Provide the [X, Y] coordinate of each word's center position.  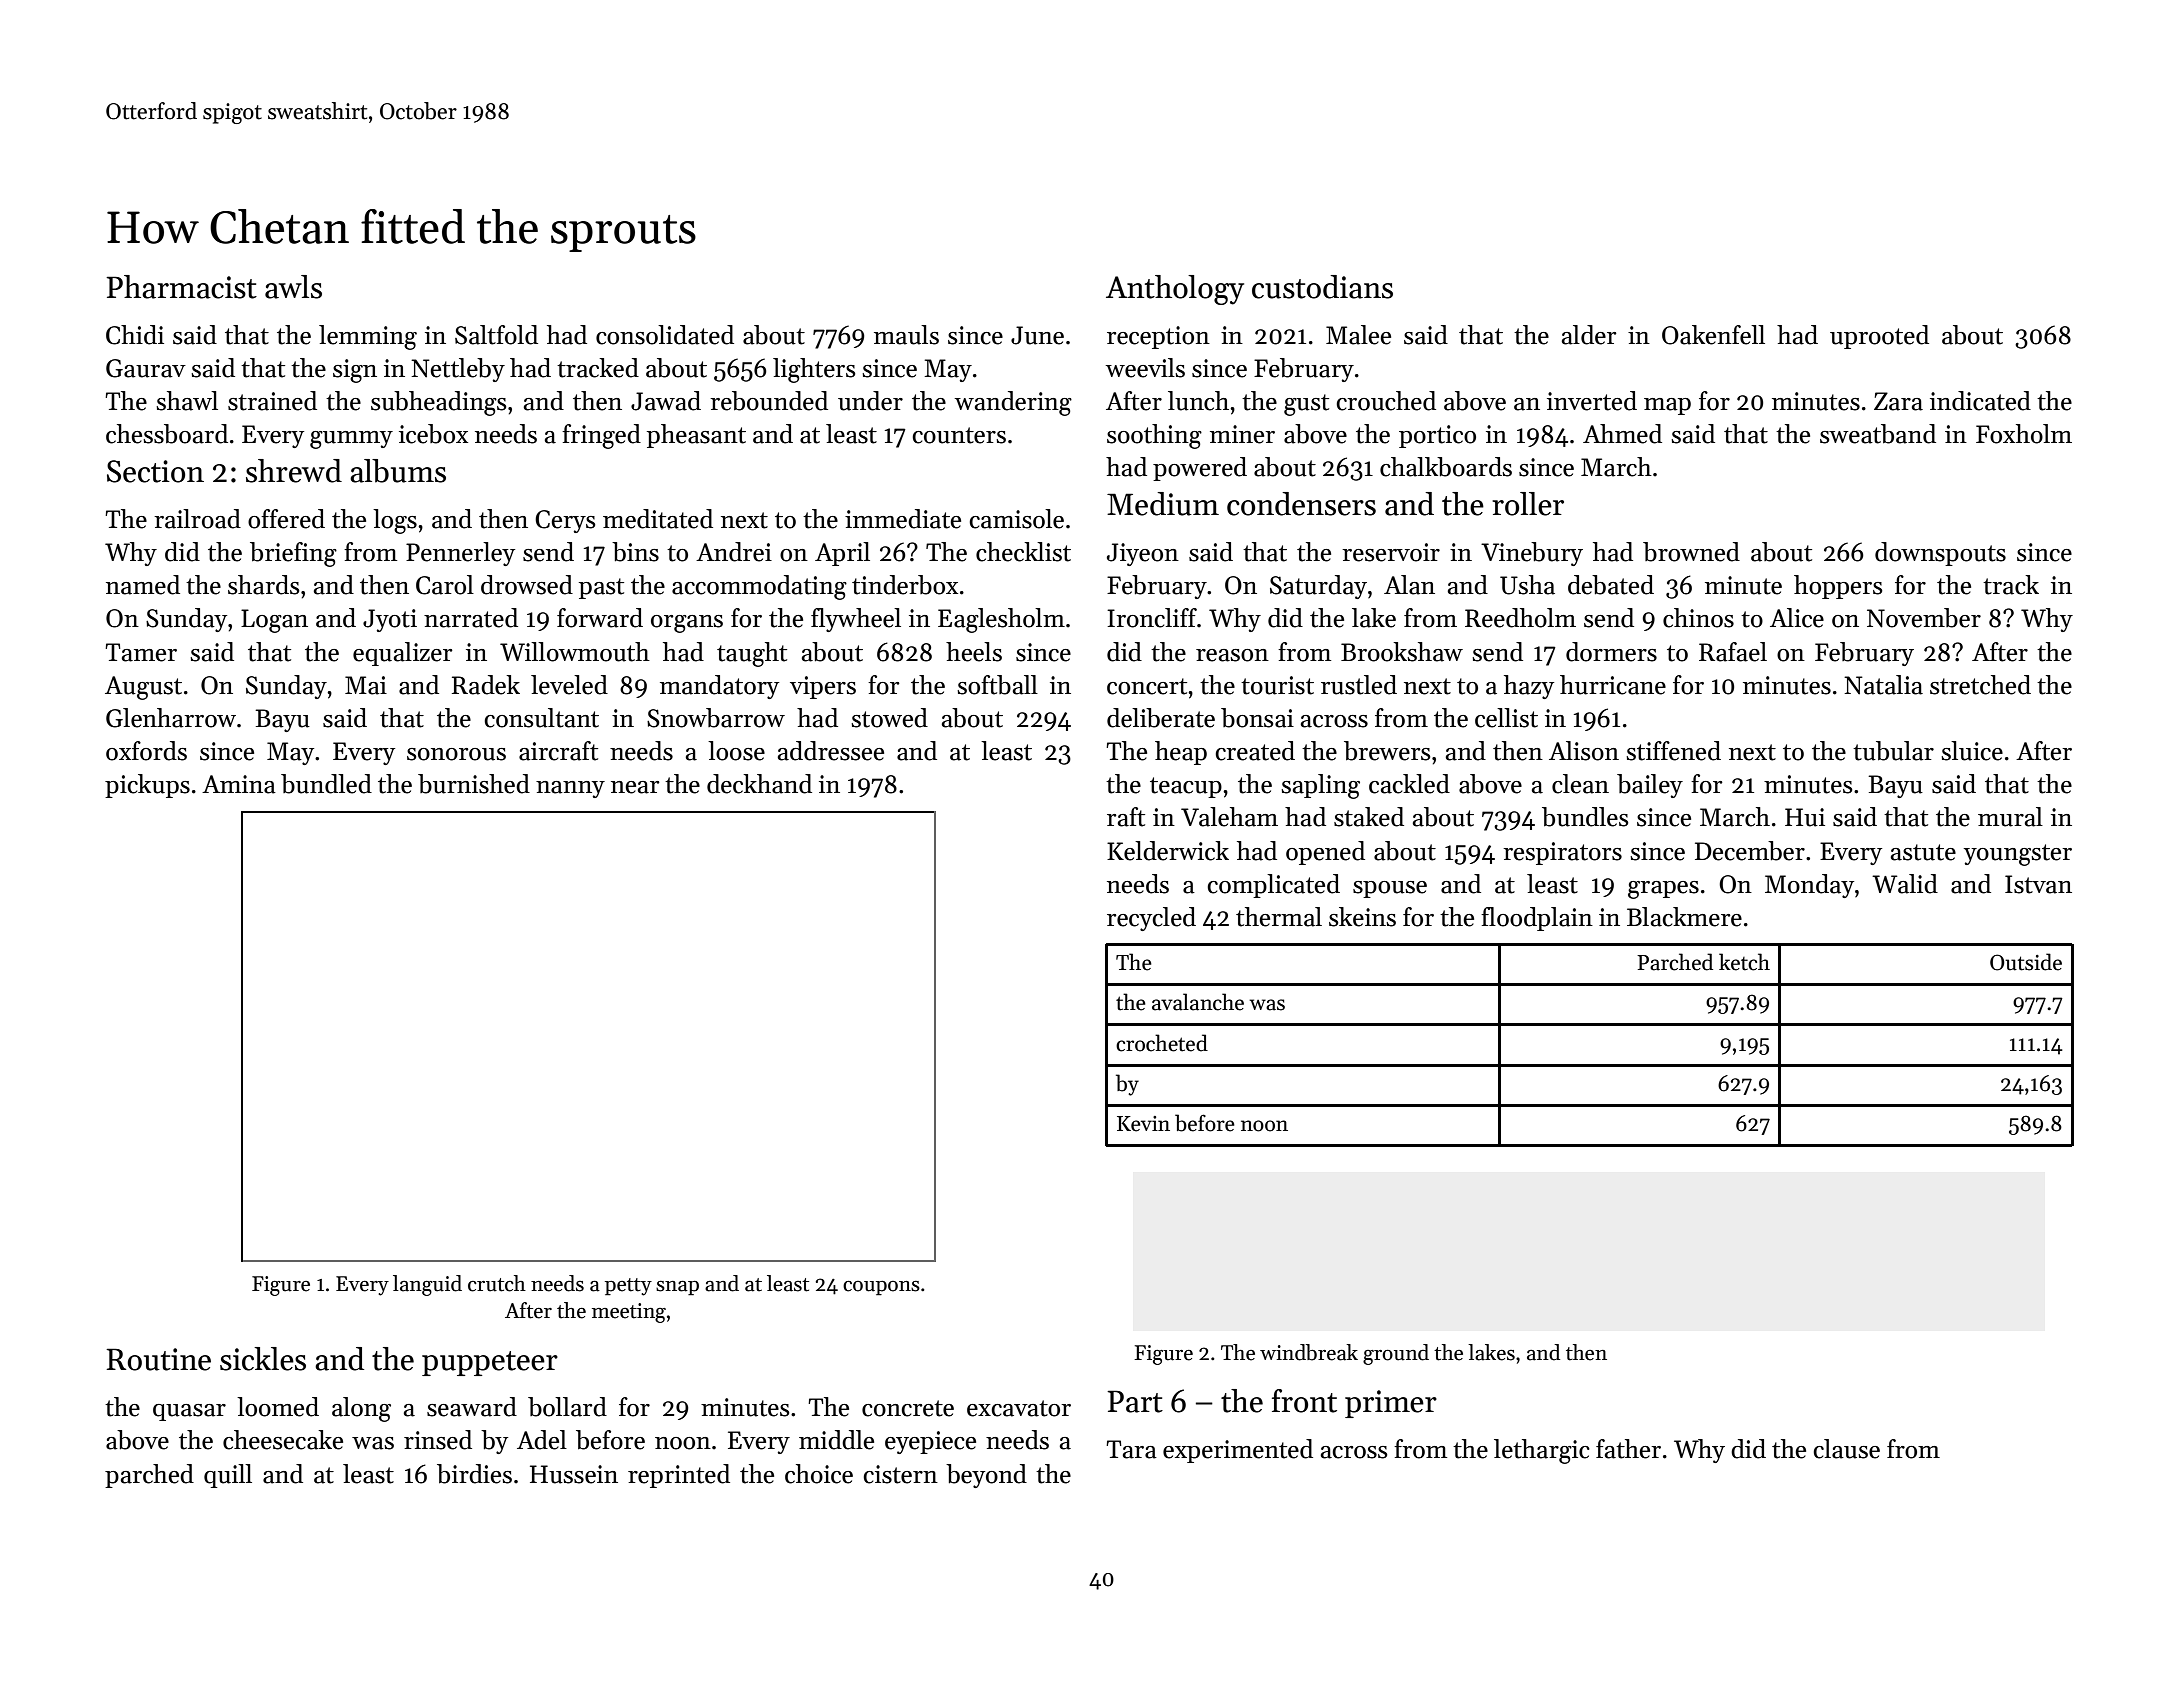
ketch [1744, 962]
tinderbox [905, 585]
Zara [1898, 401]
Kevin [1143, 1124]
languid [427, 1285]
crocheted [1162, 1043]
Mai [366, 685]
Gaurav [146, 368]
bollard [567, 1407]
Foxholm [2024, 434]
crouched [1386, 401]
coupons [881, 1288]
